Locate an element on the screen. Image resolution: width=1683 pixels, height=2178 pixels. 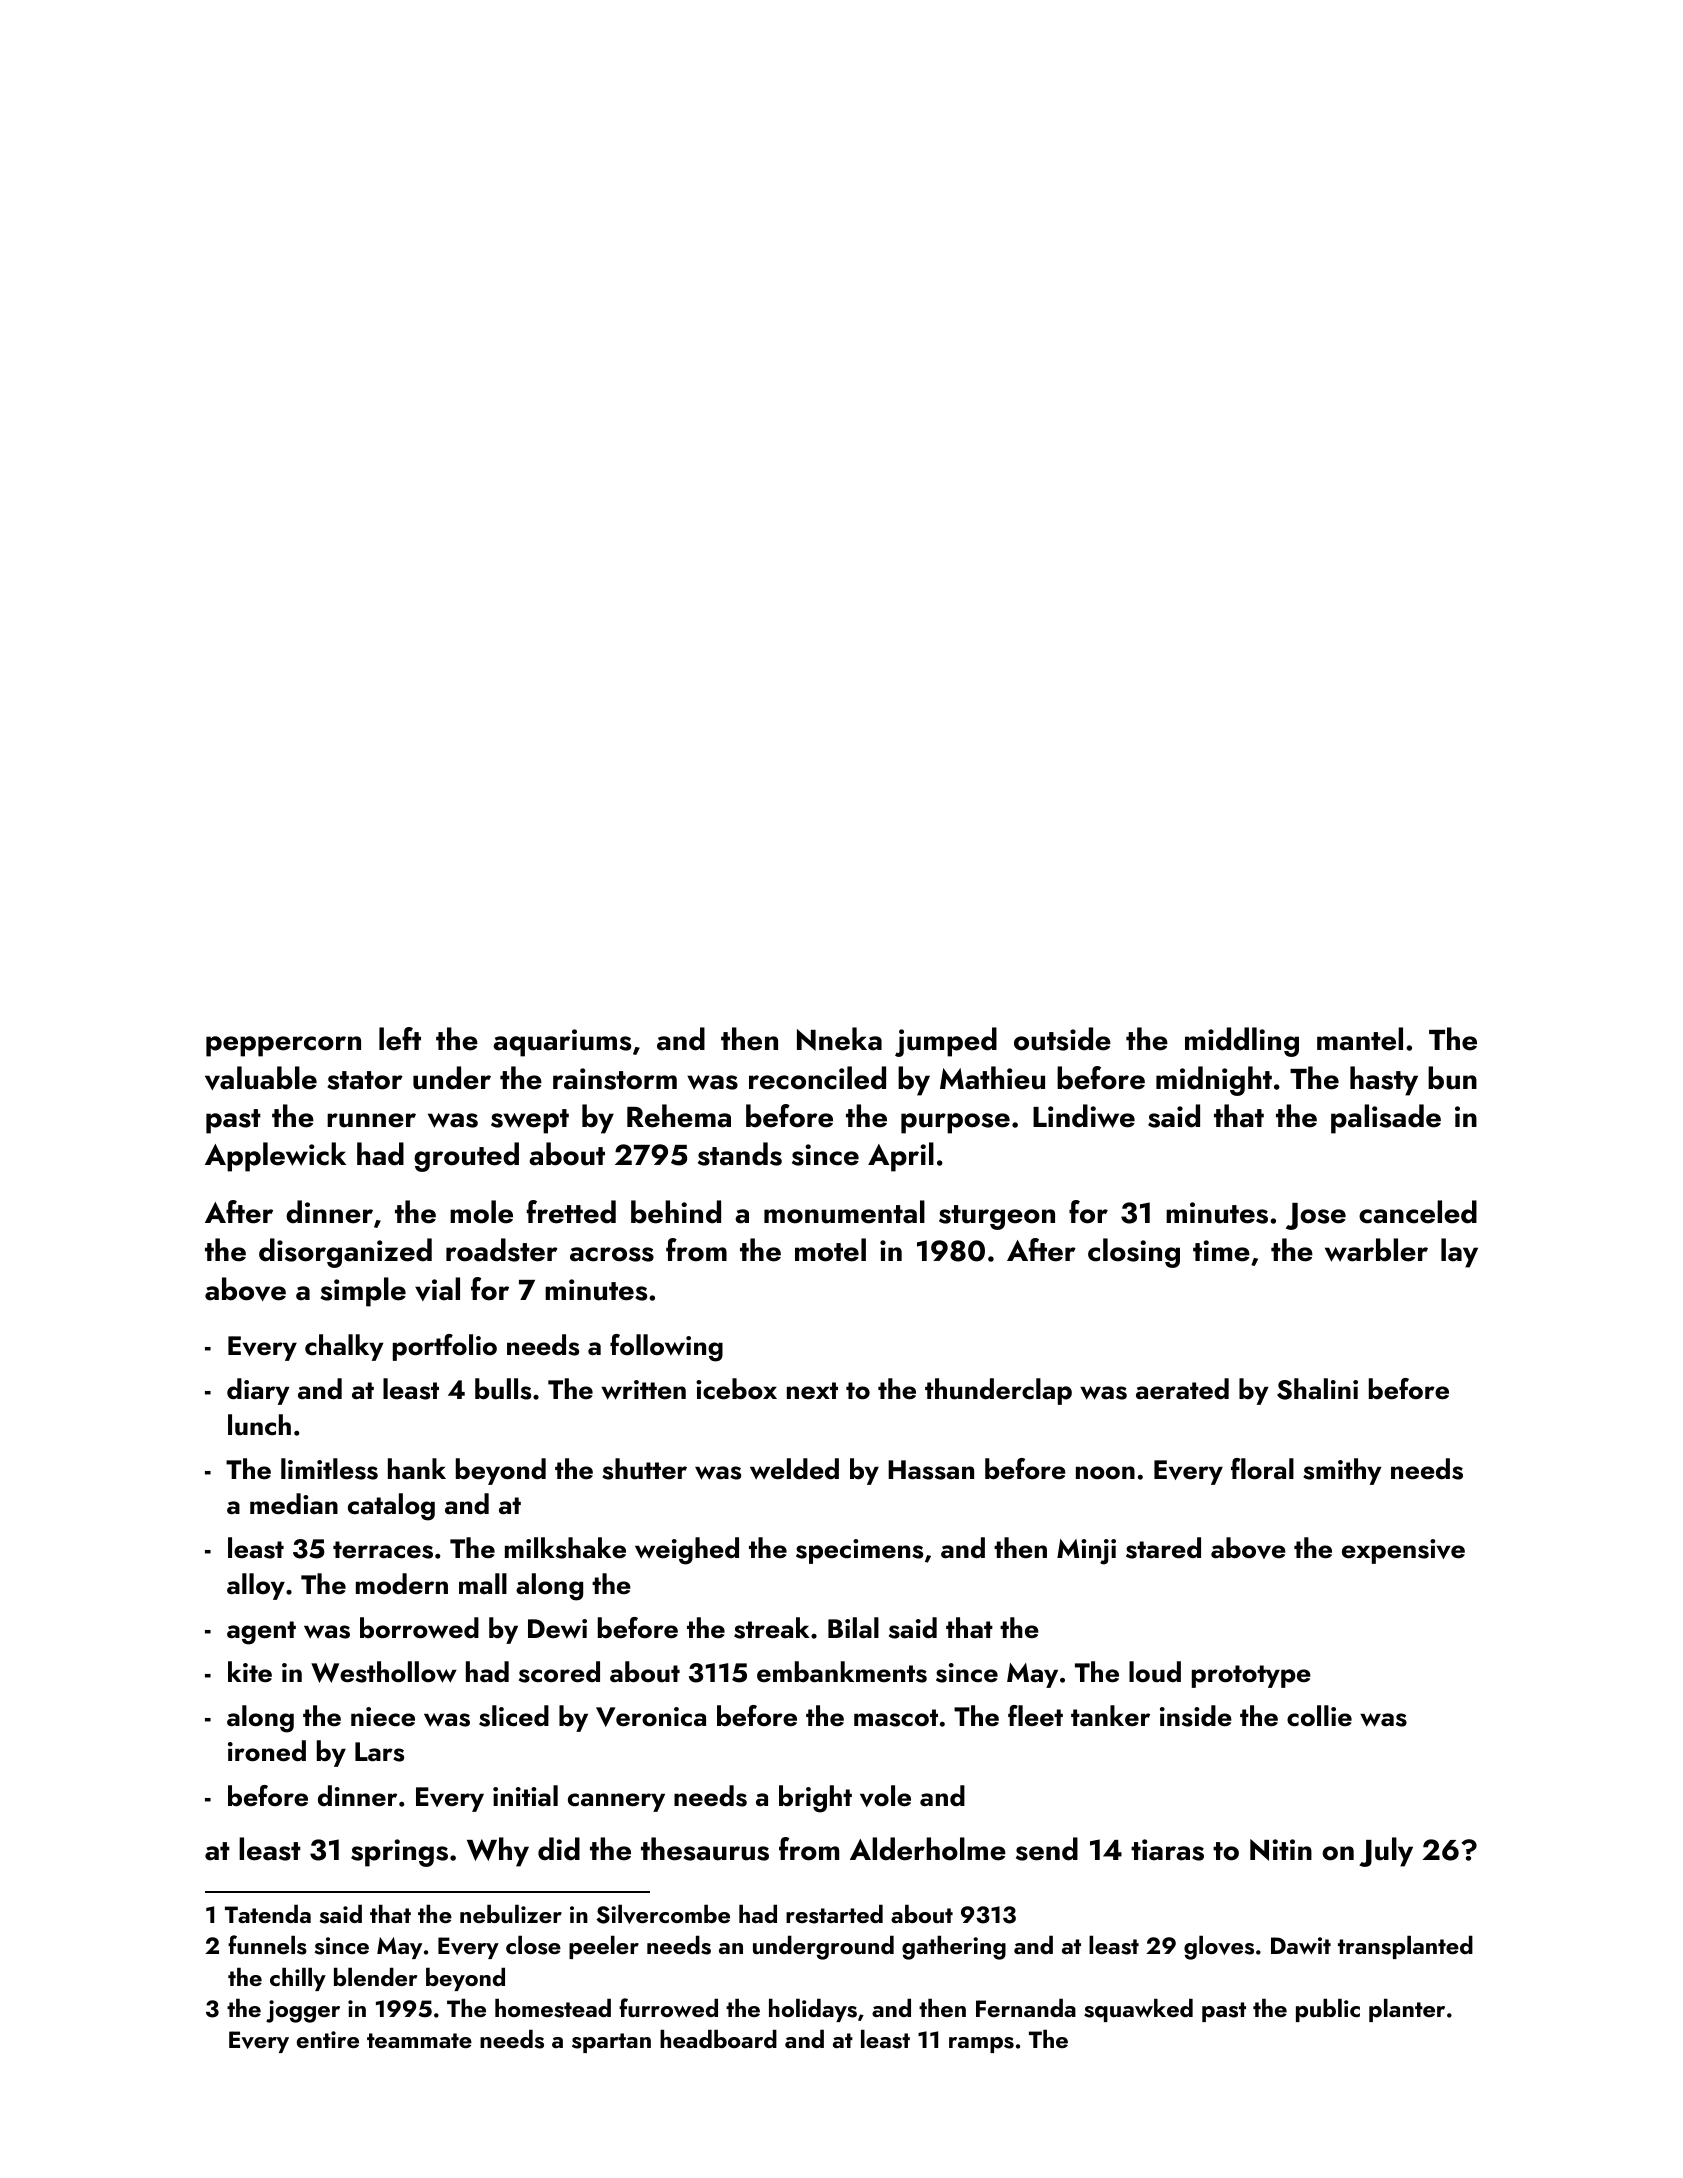
welded is located at coordinates (794, 1469).
